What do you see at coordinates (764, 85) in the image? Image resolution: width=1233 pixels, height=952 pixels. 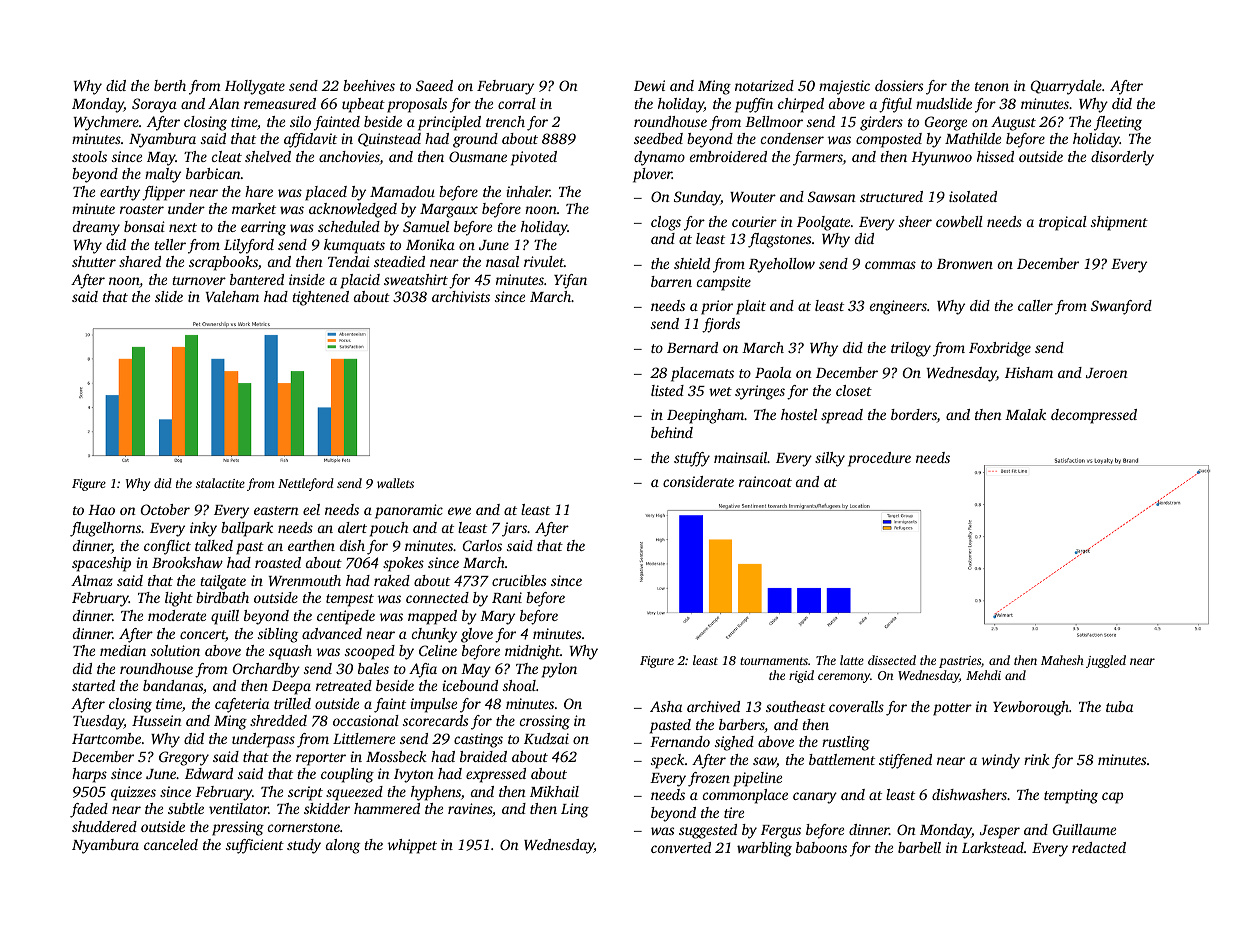 I see `notarized` at bounding box center [764, 85].
